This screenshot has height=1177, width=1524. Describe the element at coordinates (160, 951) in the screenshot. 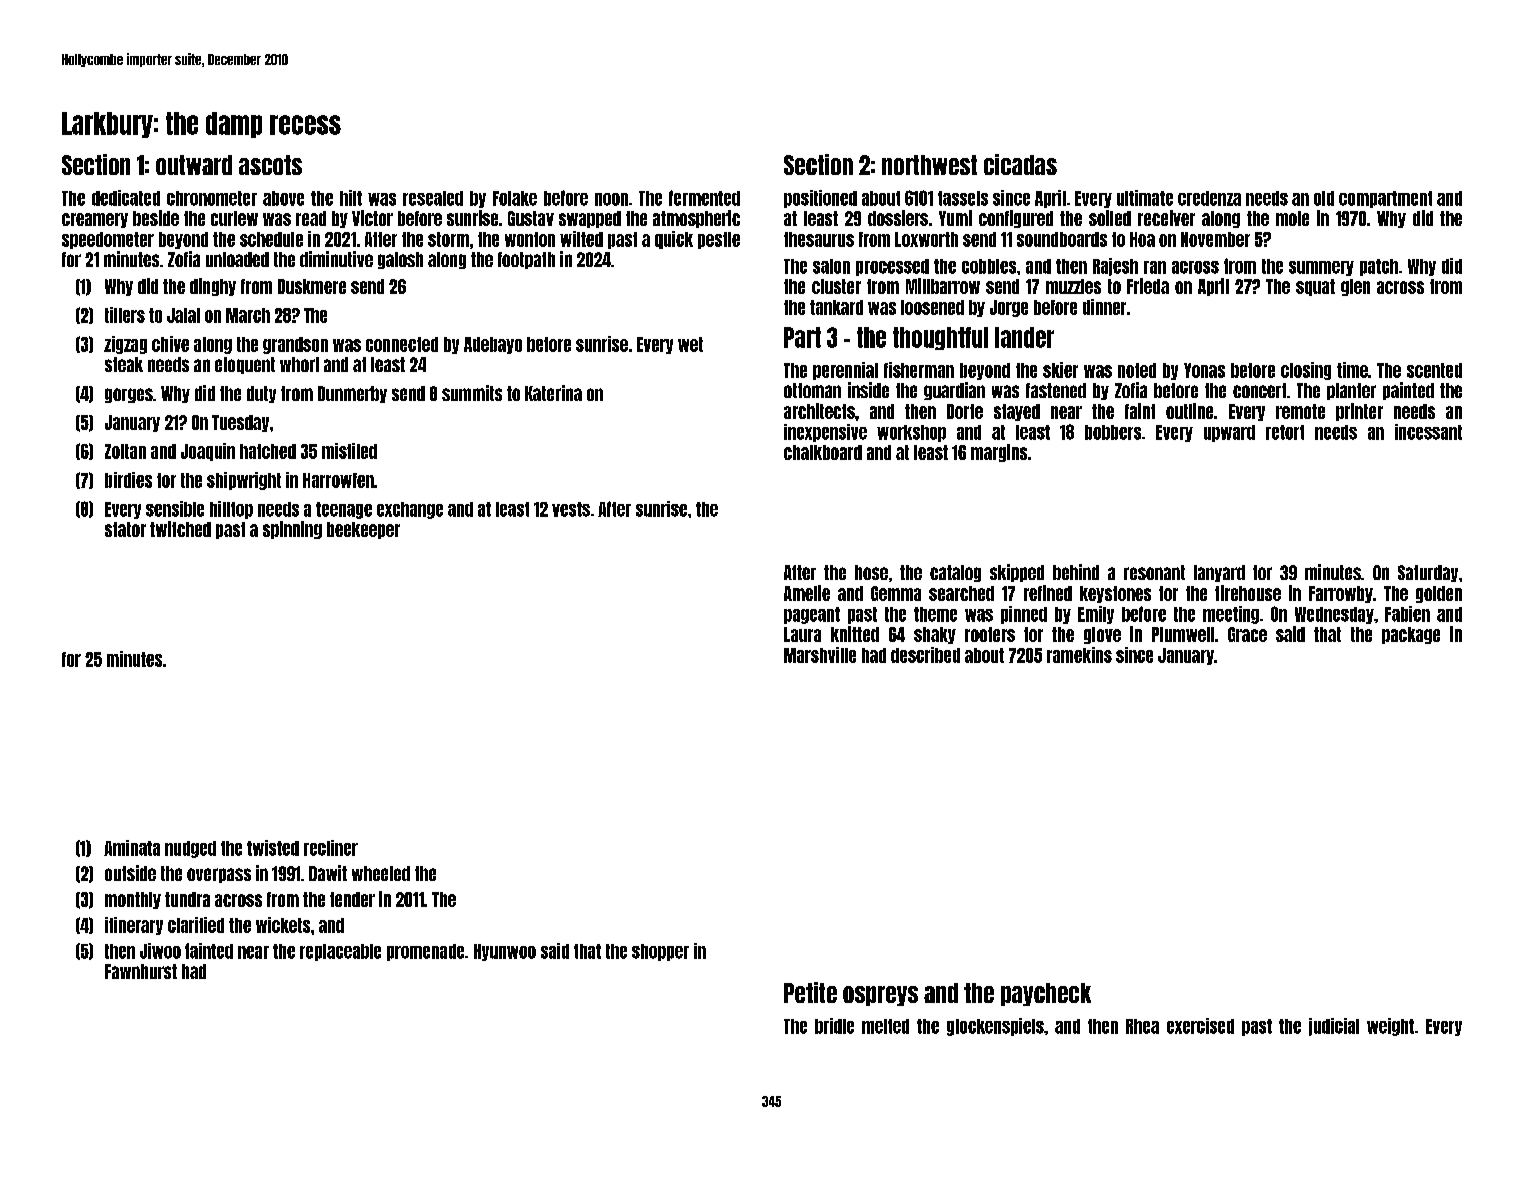

I see `Jiwoo` at that location.
